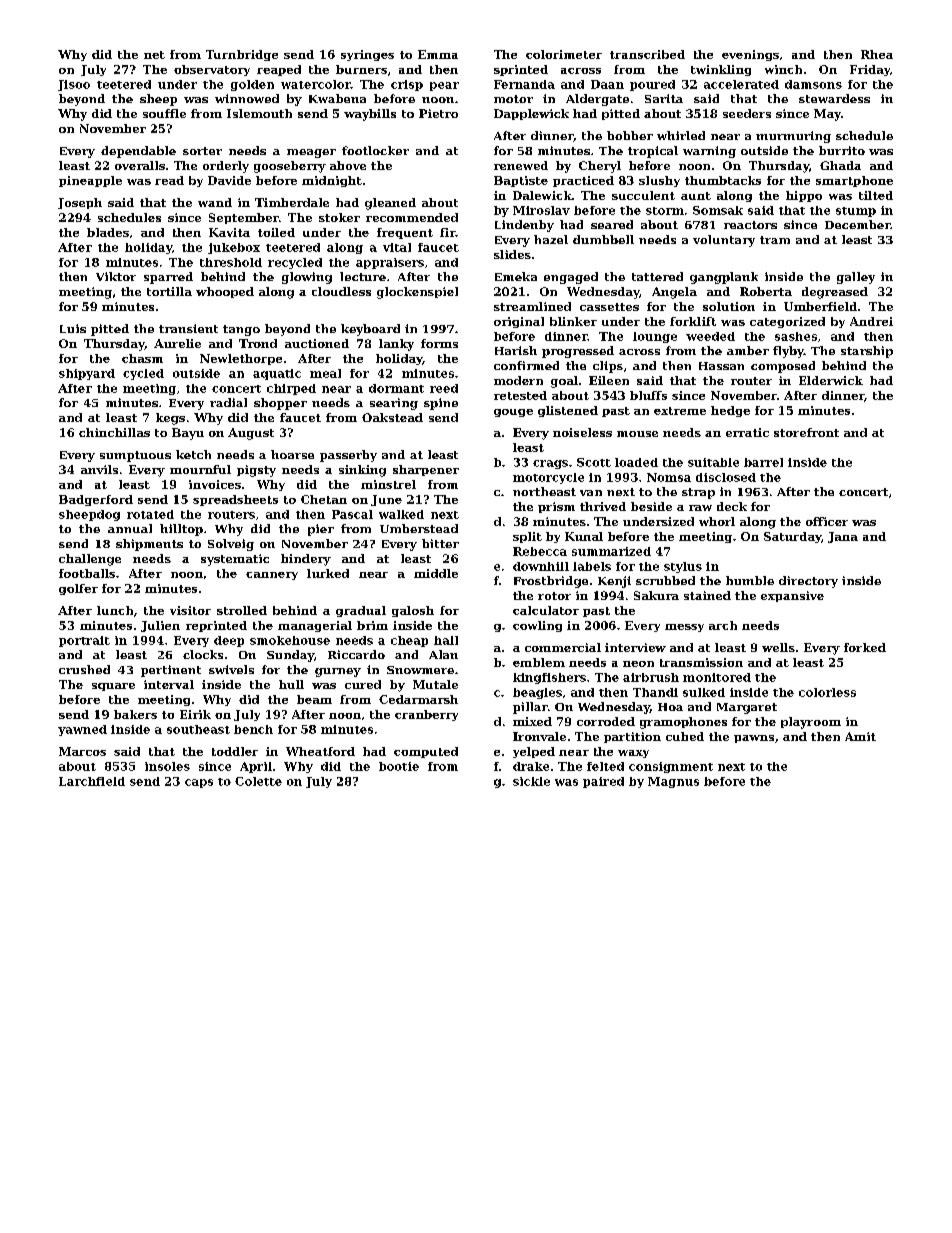 This screenshot has width=952, height=1233. I want to click on Luis, so click(73, 328).
